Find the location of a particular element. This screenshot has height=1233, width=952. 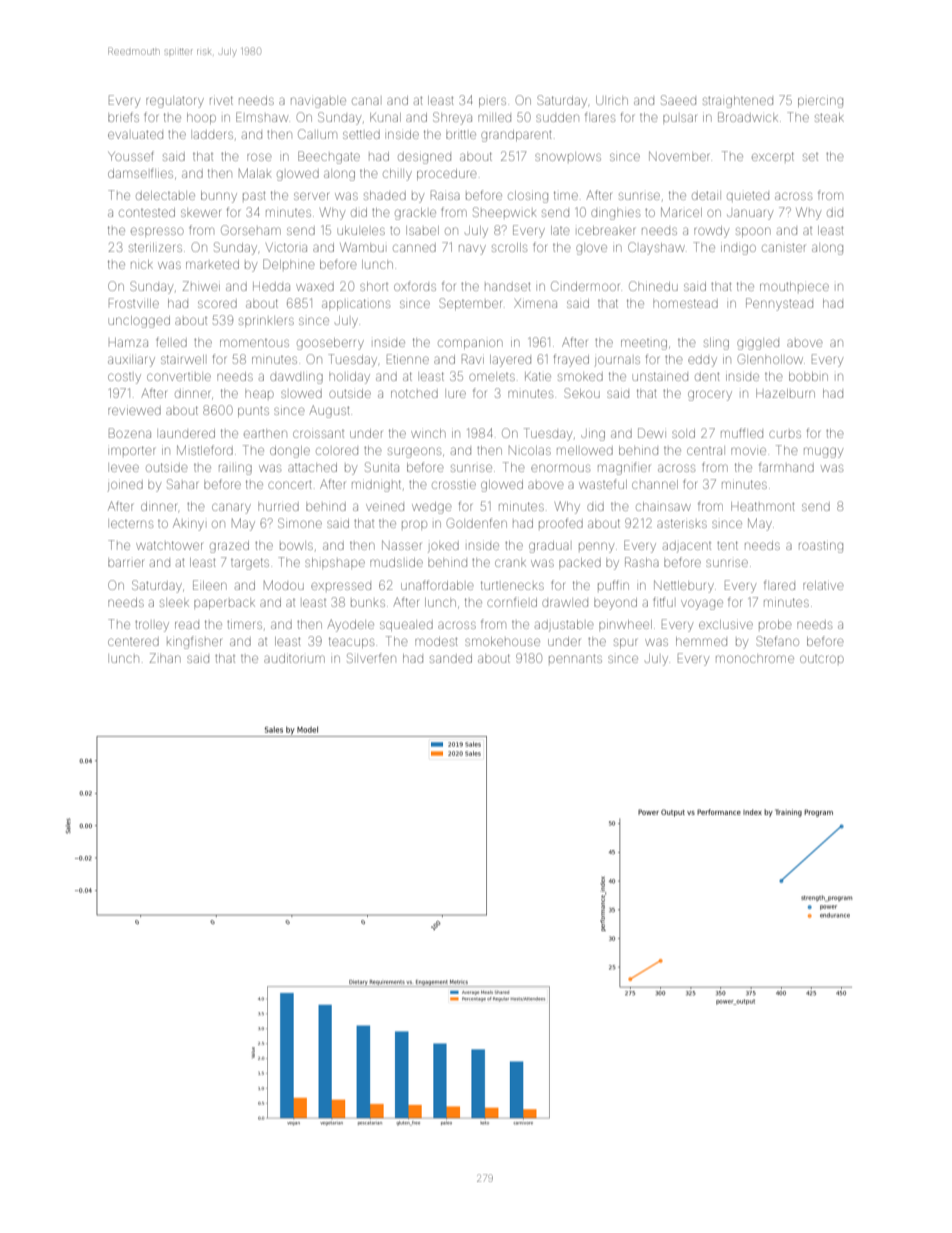

straightened is located at coordinates (738, 102).
